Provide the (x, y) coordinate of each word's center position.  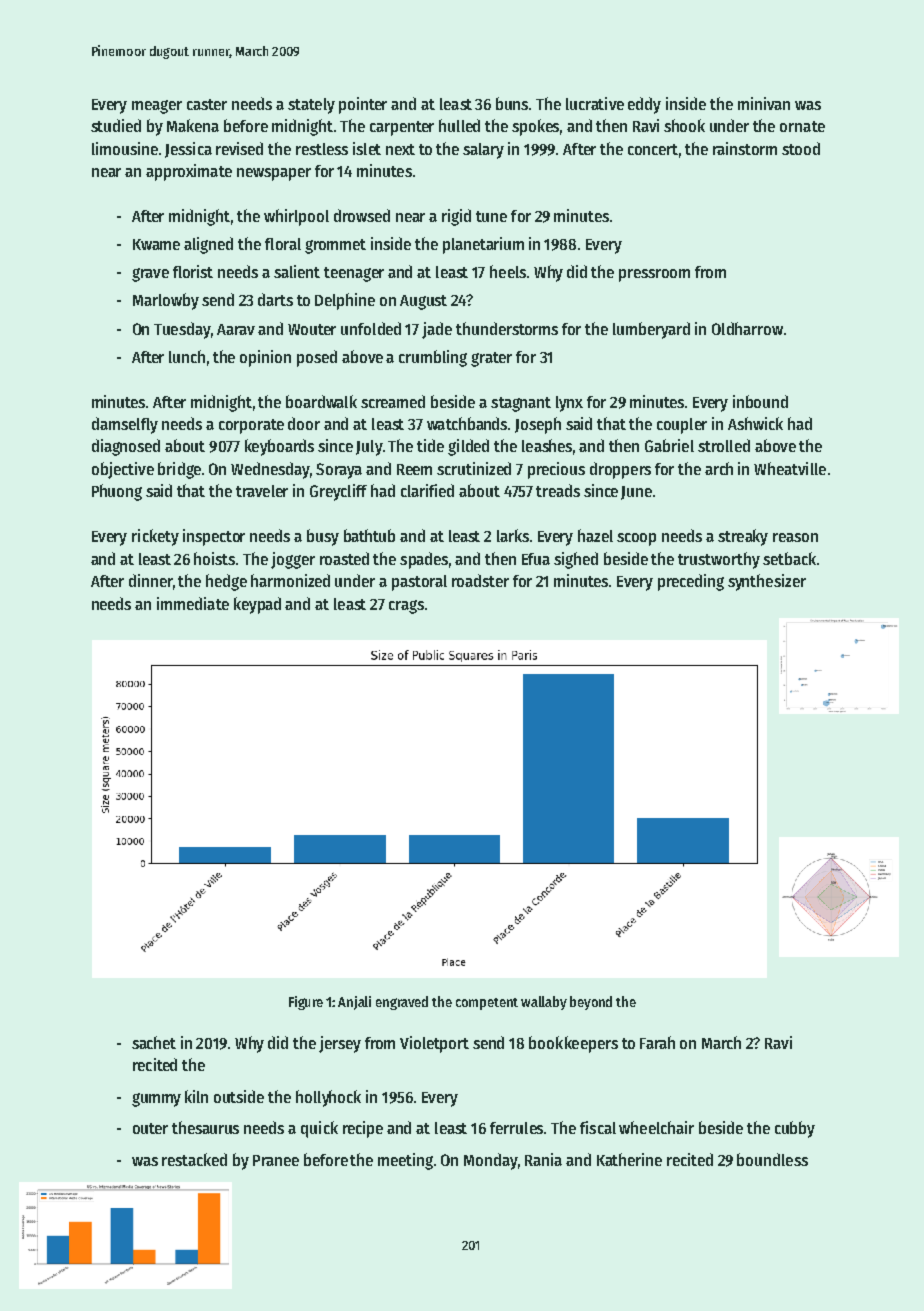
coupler (682, 426)
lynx (569, 404)
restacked (194, 1159)
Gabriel (669, 445)
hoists (214, 558)
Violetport (434, 1044)
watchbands (468, 423)
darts (275, 299)
